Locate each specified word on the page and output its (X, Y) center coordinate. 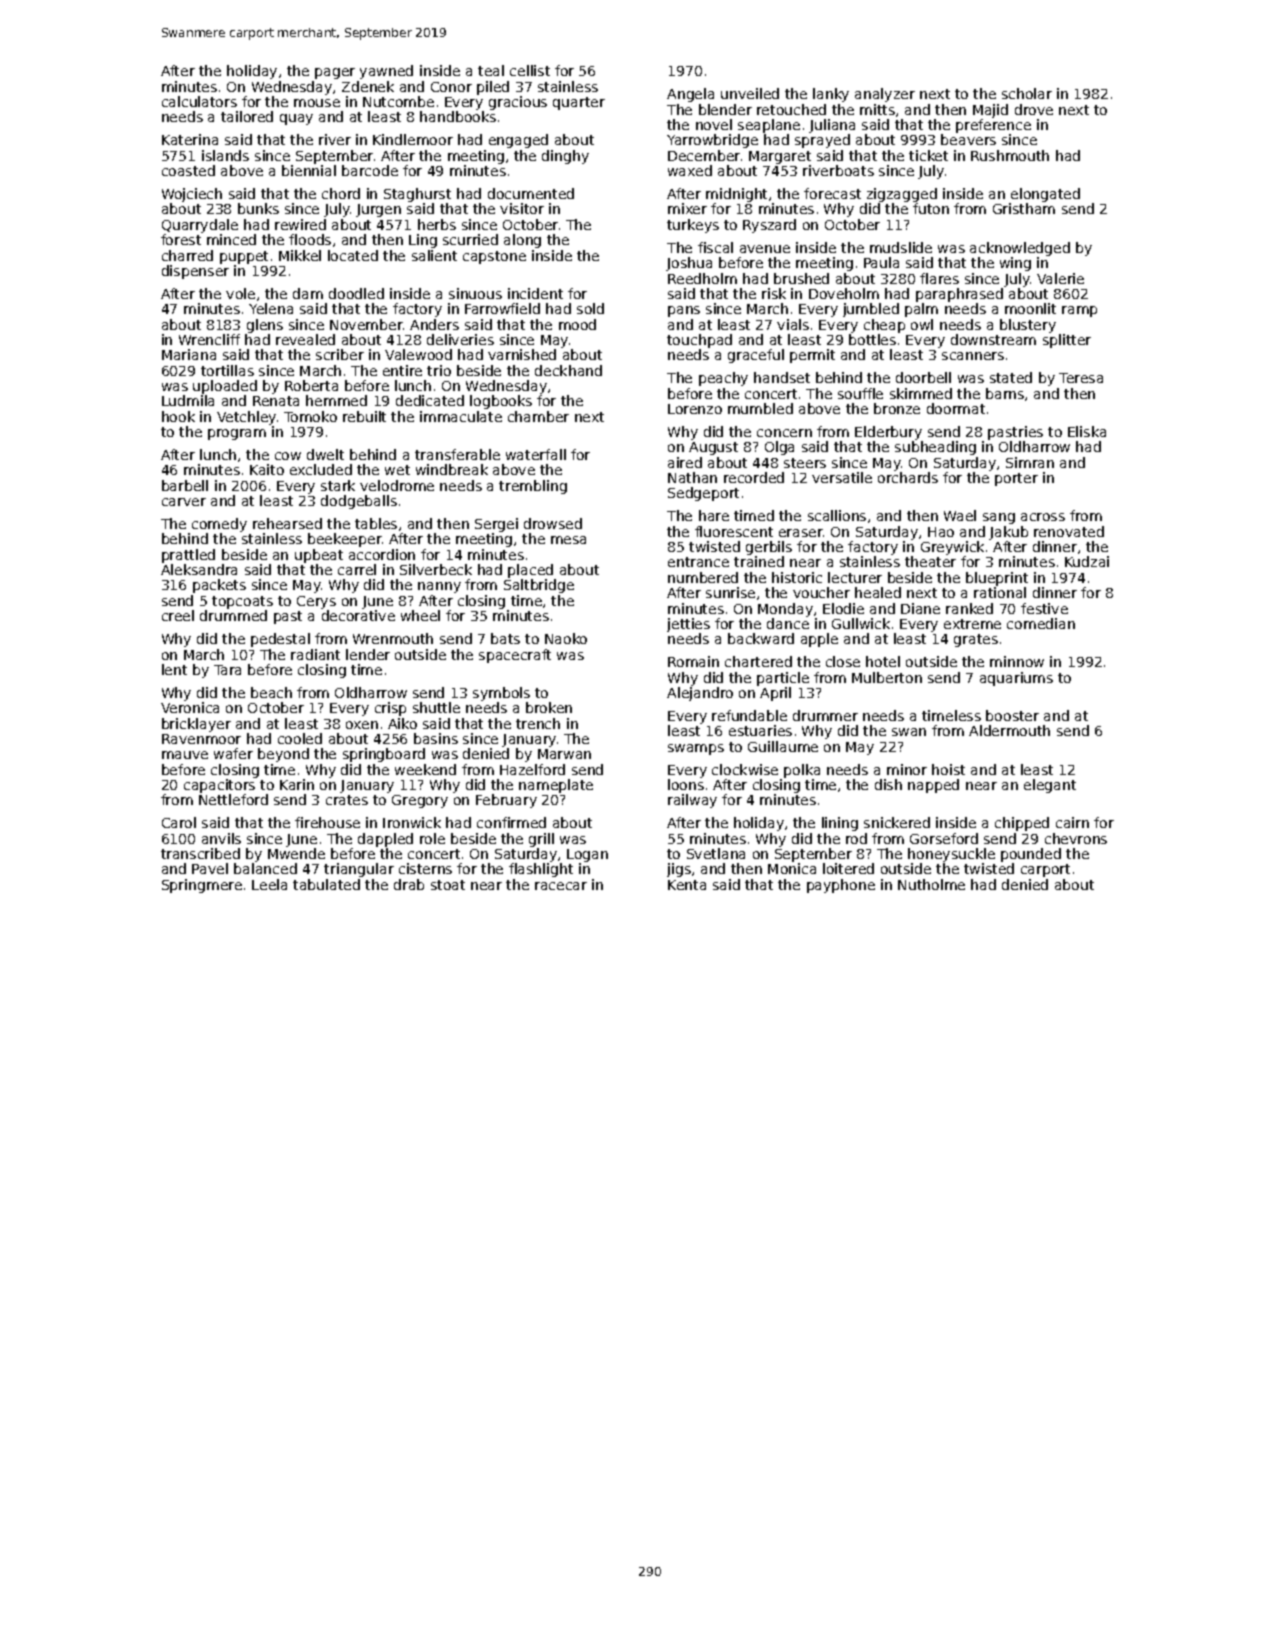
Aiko (402, 723)
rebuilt (364, 416)
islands (225, 155)
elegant (1050, 786)
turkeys (693, 226)
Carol (179, 822)
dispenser (195, 272)
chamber (538, 416)
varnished (522, 354)
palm (921, 310)
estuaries (760, 730)
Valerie (1060, 278)
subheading (935, 448)
